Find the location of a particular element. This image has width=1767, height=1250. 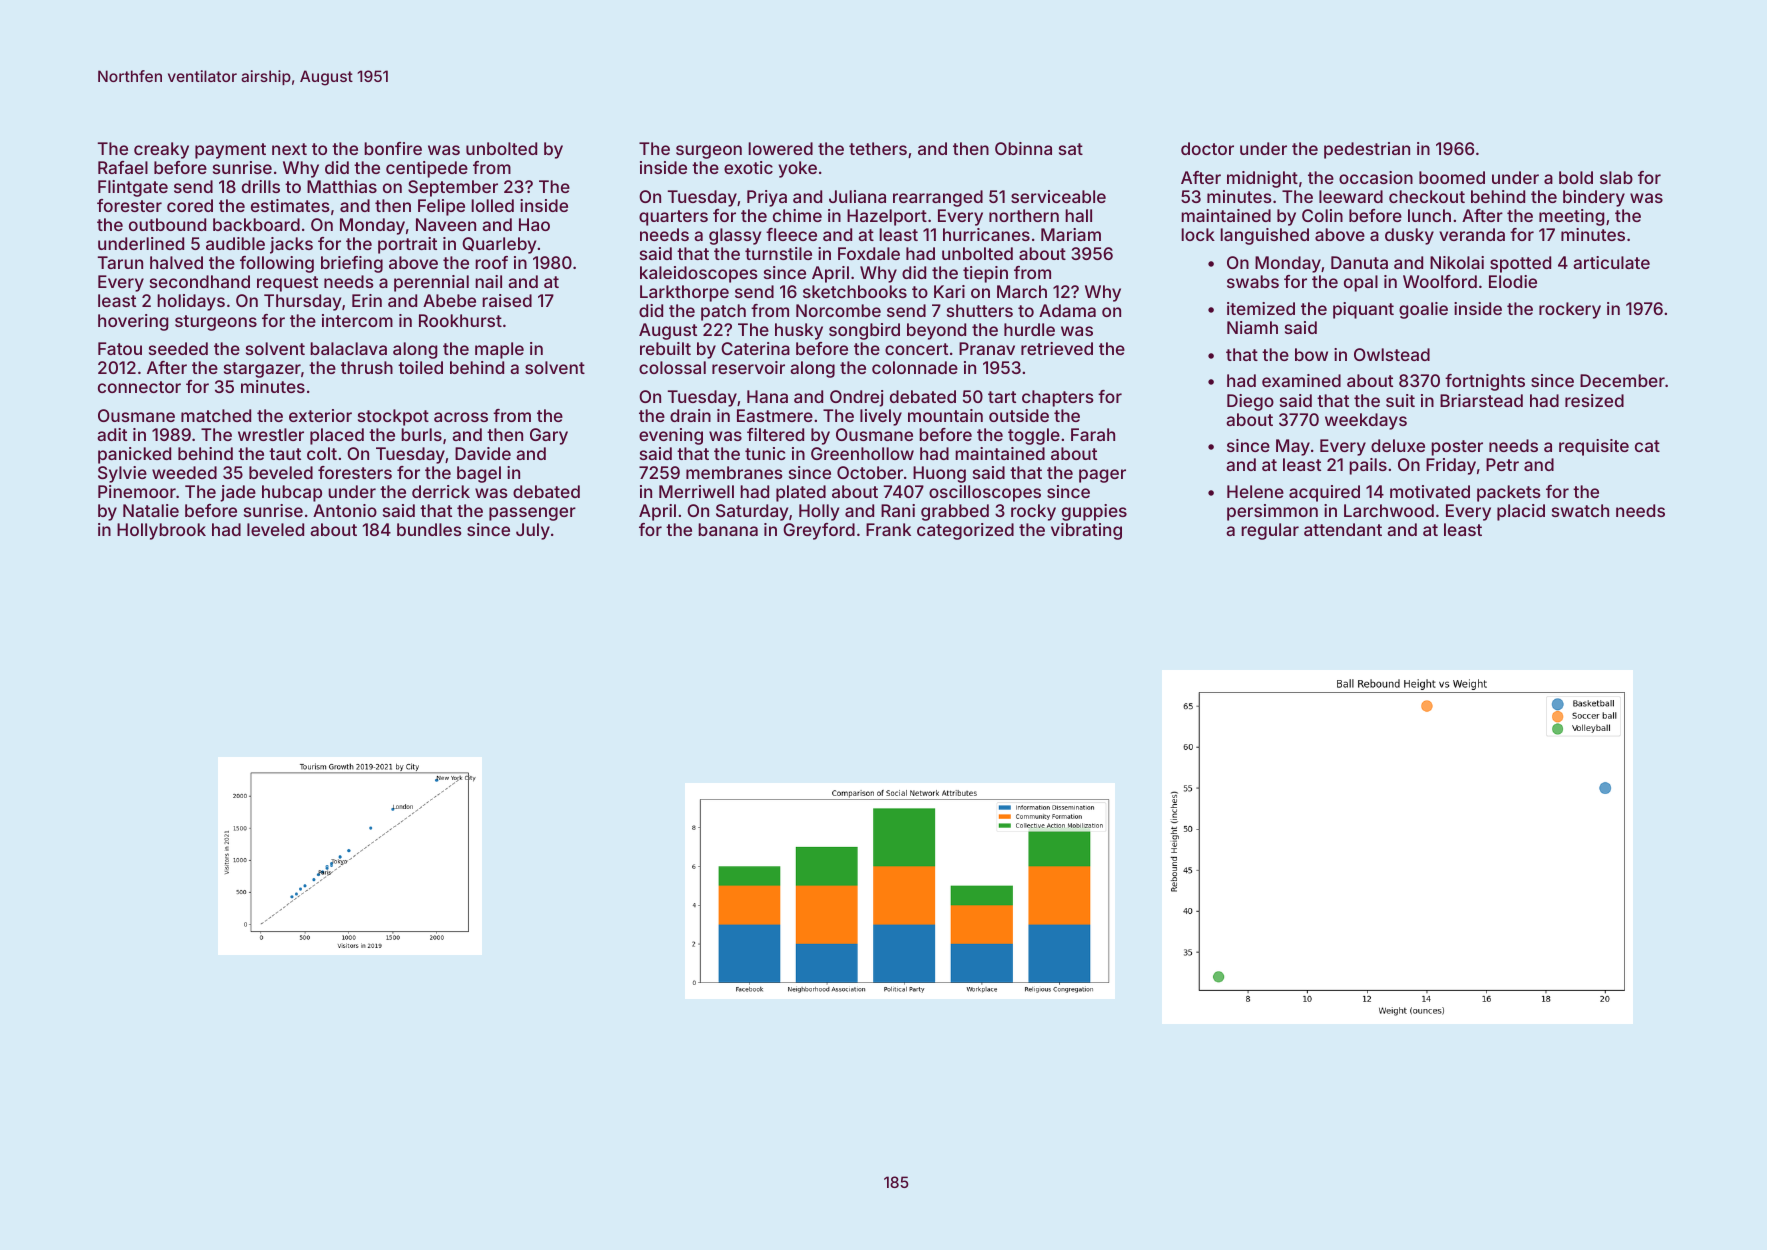

pedestrian is located at coordinates (1367, 150).
